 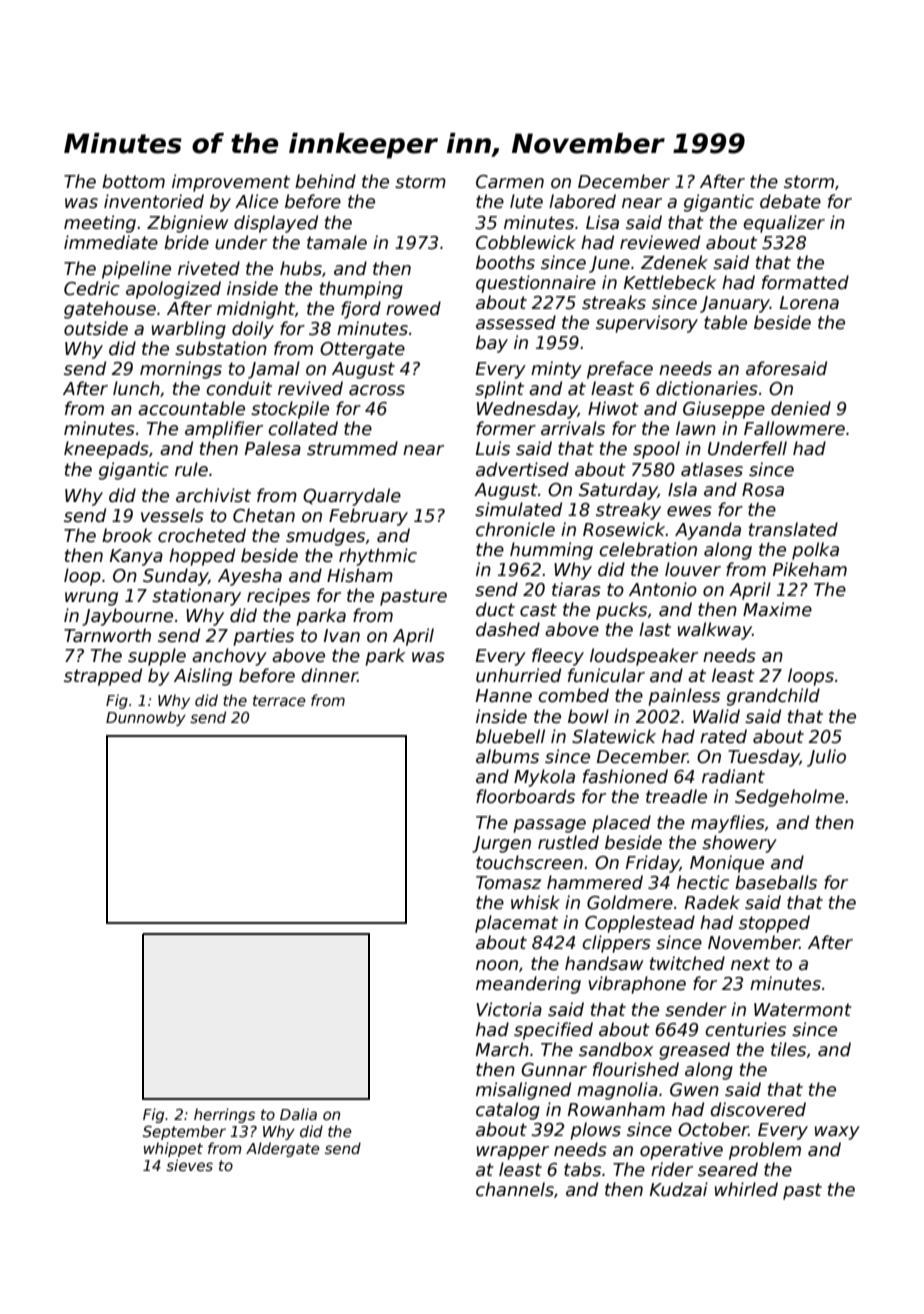 I want to click on sieves, so click(x=189, y=1165).
